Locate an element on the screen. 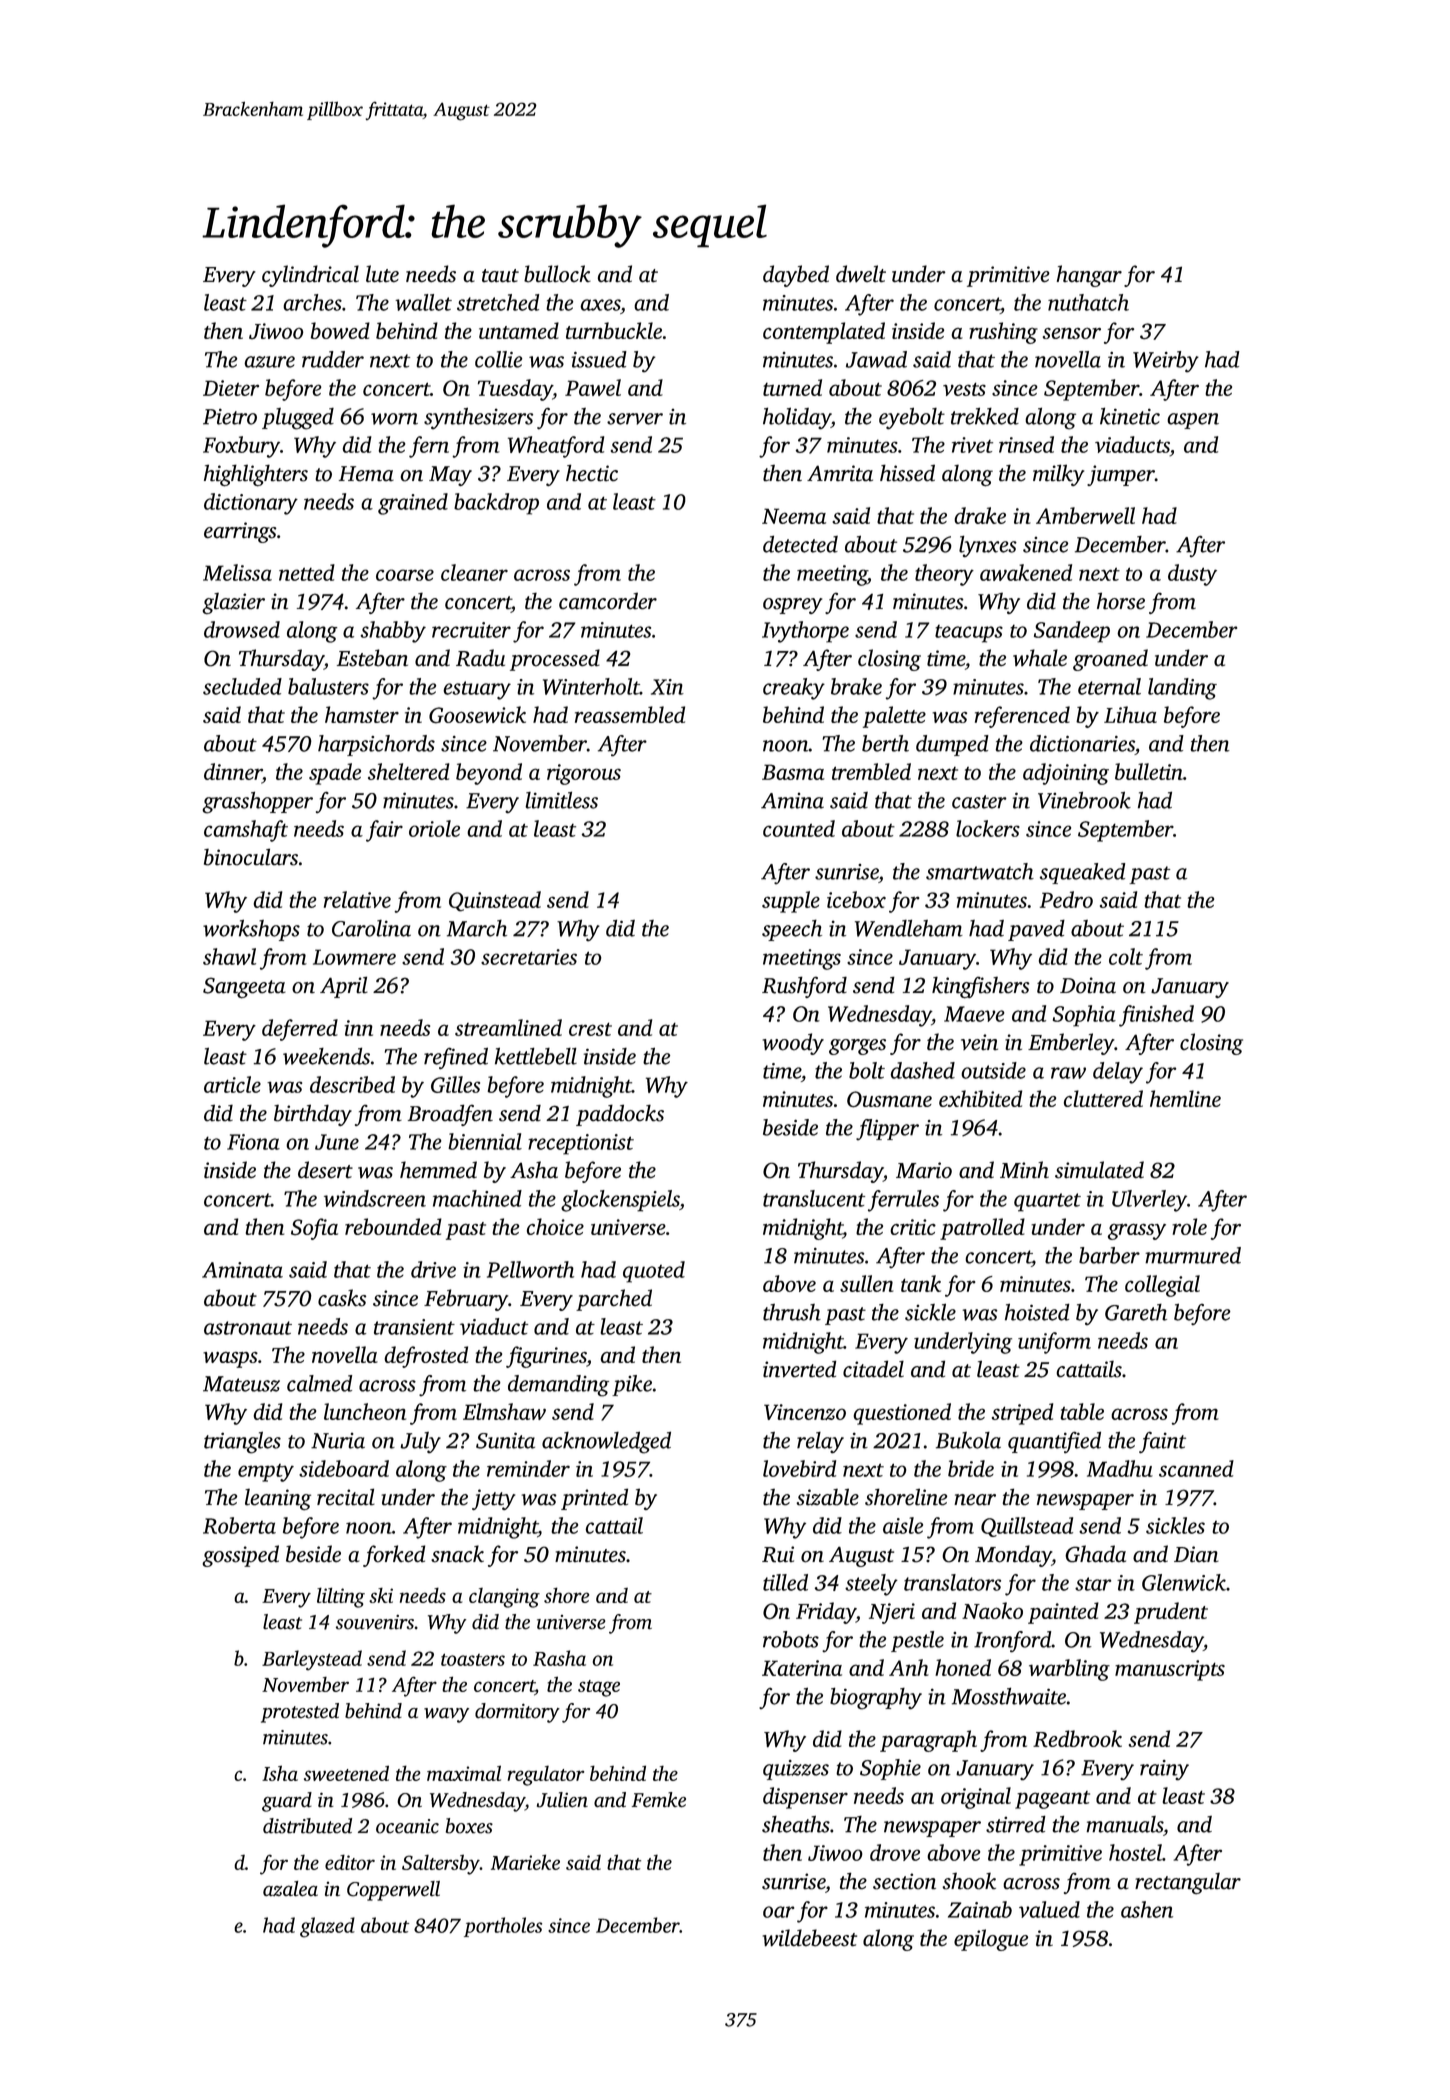 The width and height of the screenshot is (1450, 2100). fair is located at coordinates (384, 831).
